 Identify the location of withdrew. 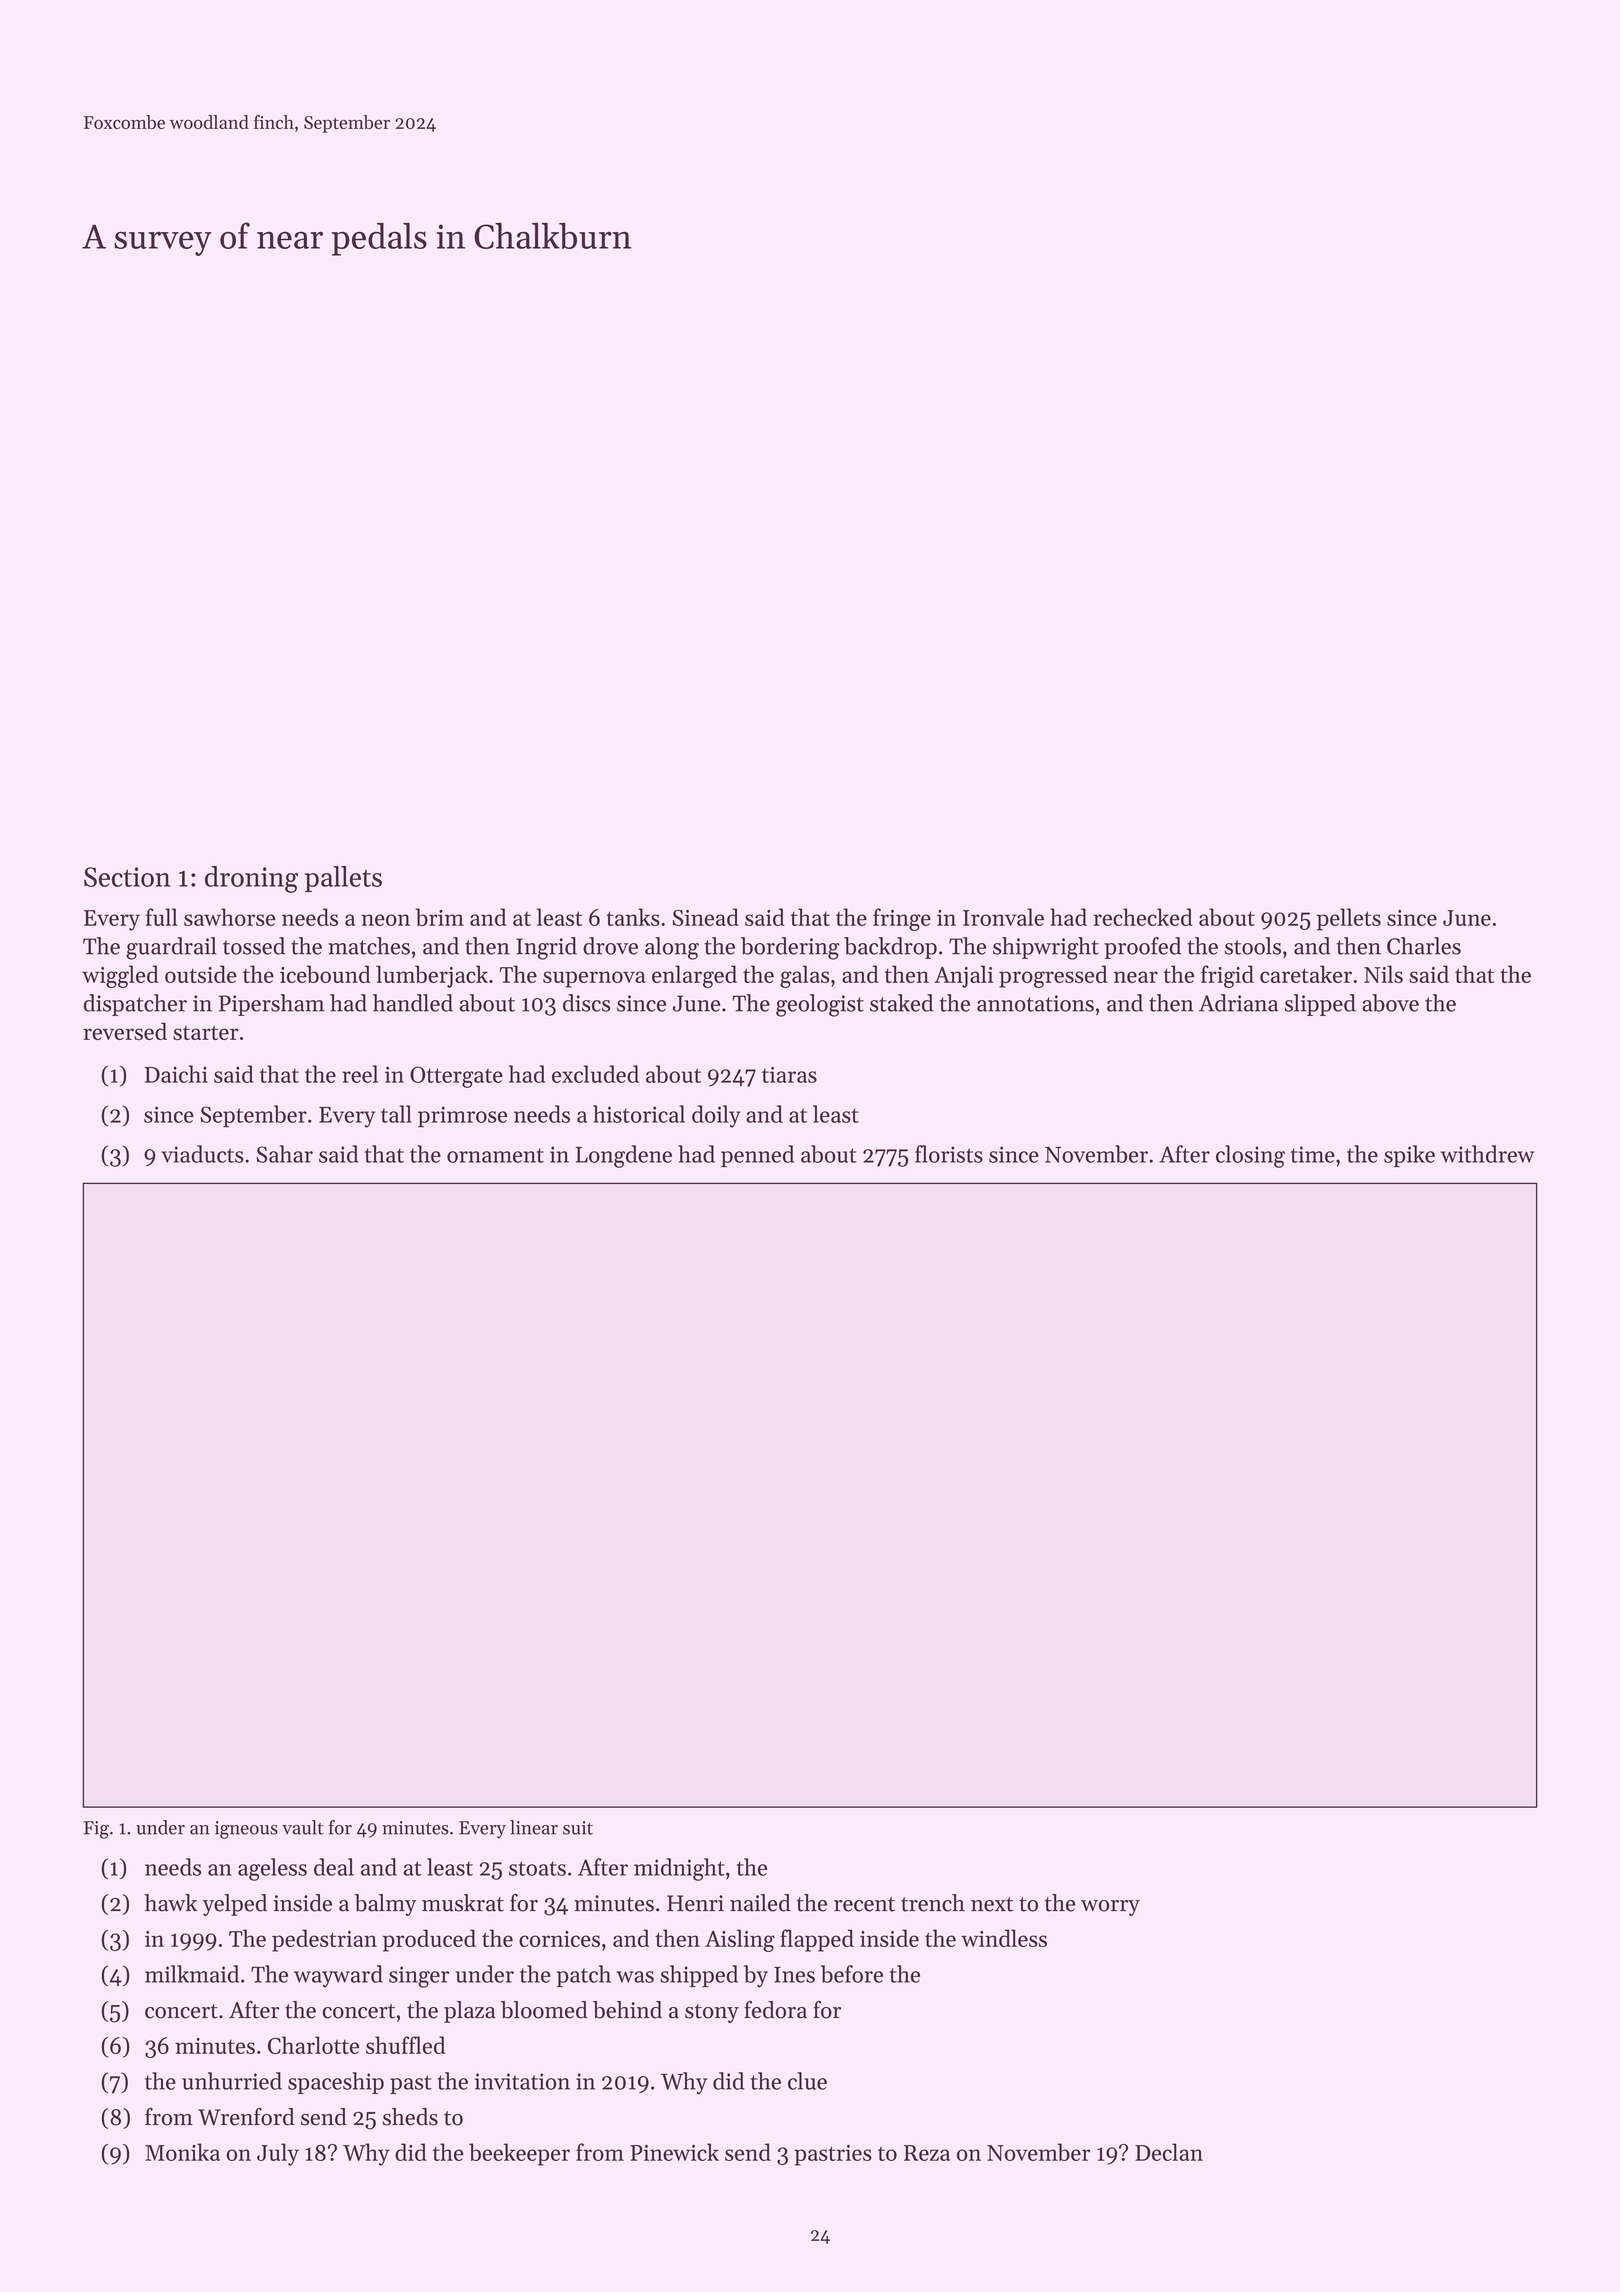
(1487, 1154).
